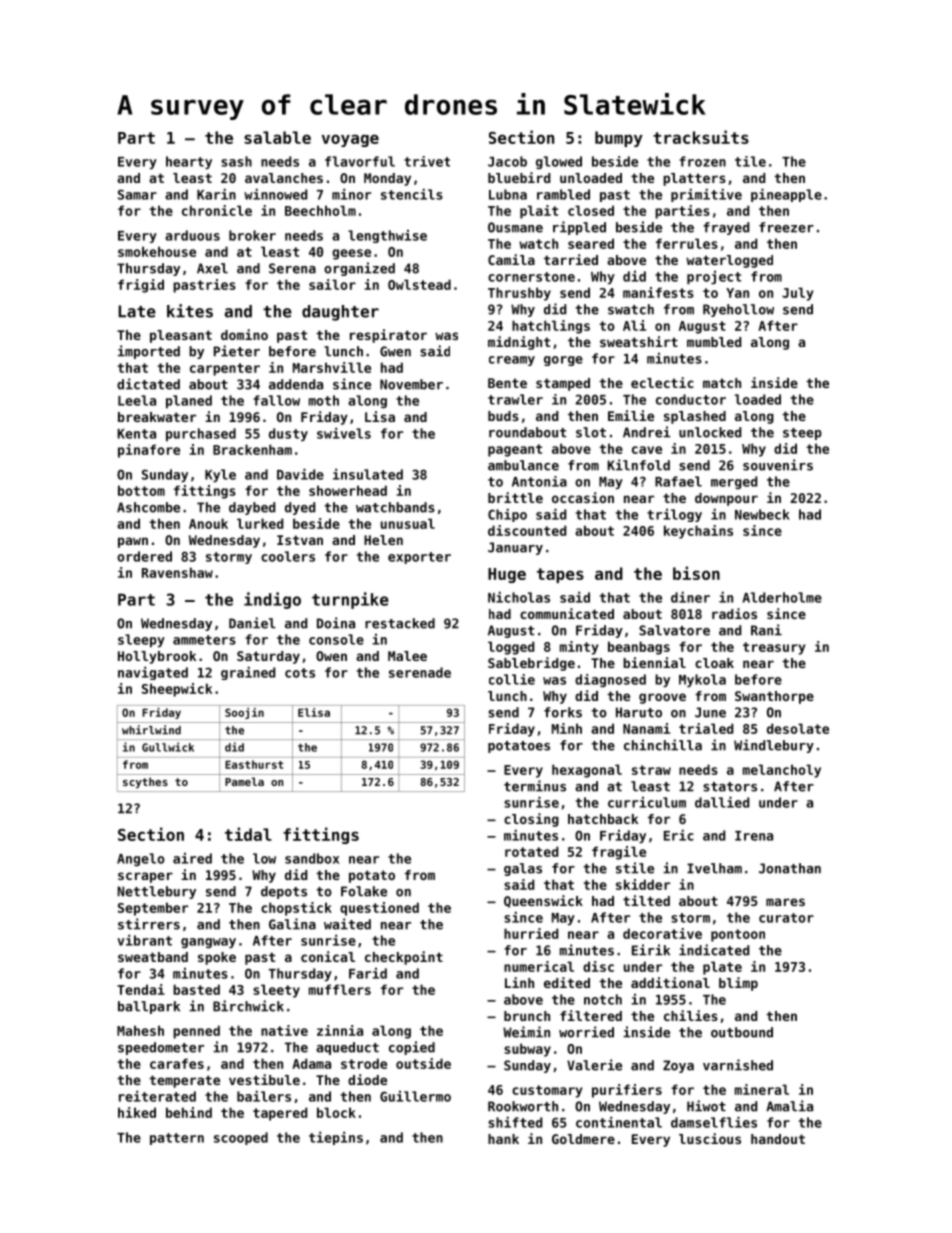 This screenshot has width=952, height=1233. What do you see at coordinates (177, 1139) in the screenshot?
I see `pattern` at bounding box center [177, 1139].
